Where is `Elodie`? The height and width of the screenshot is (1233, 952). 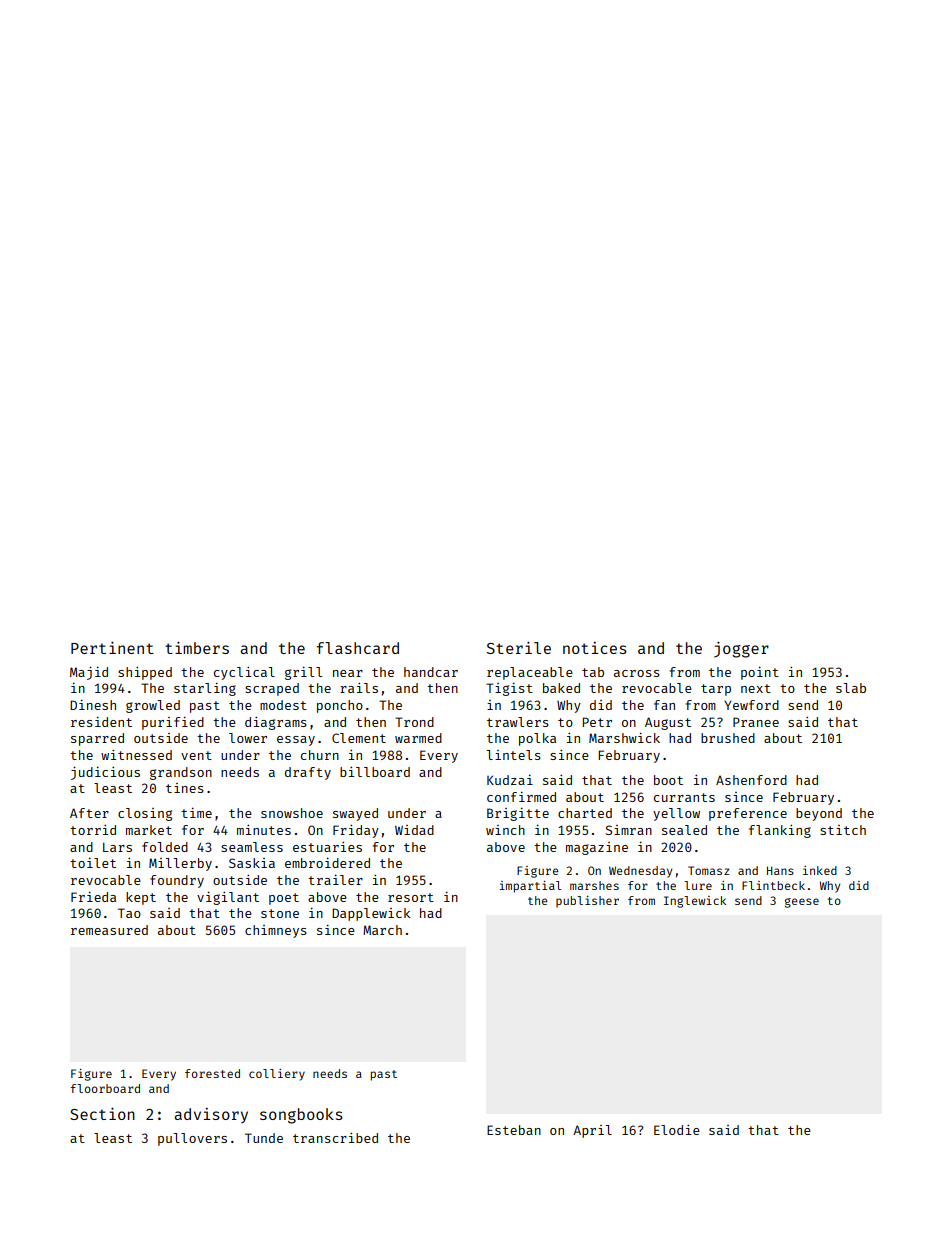
Elodie is located at coordinates (677, 1130).
